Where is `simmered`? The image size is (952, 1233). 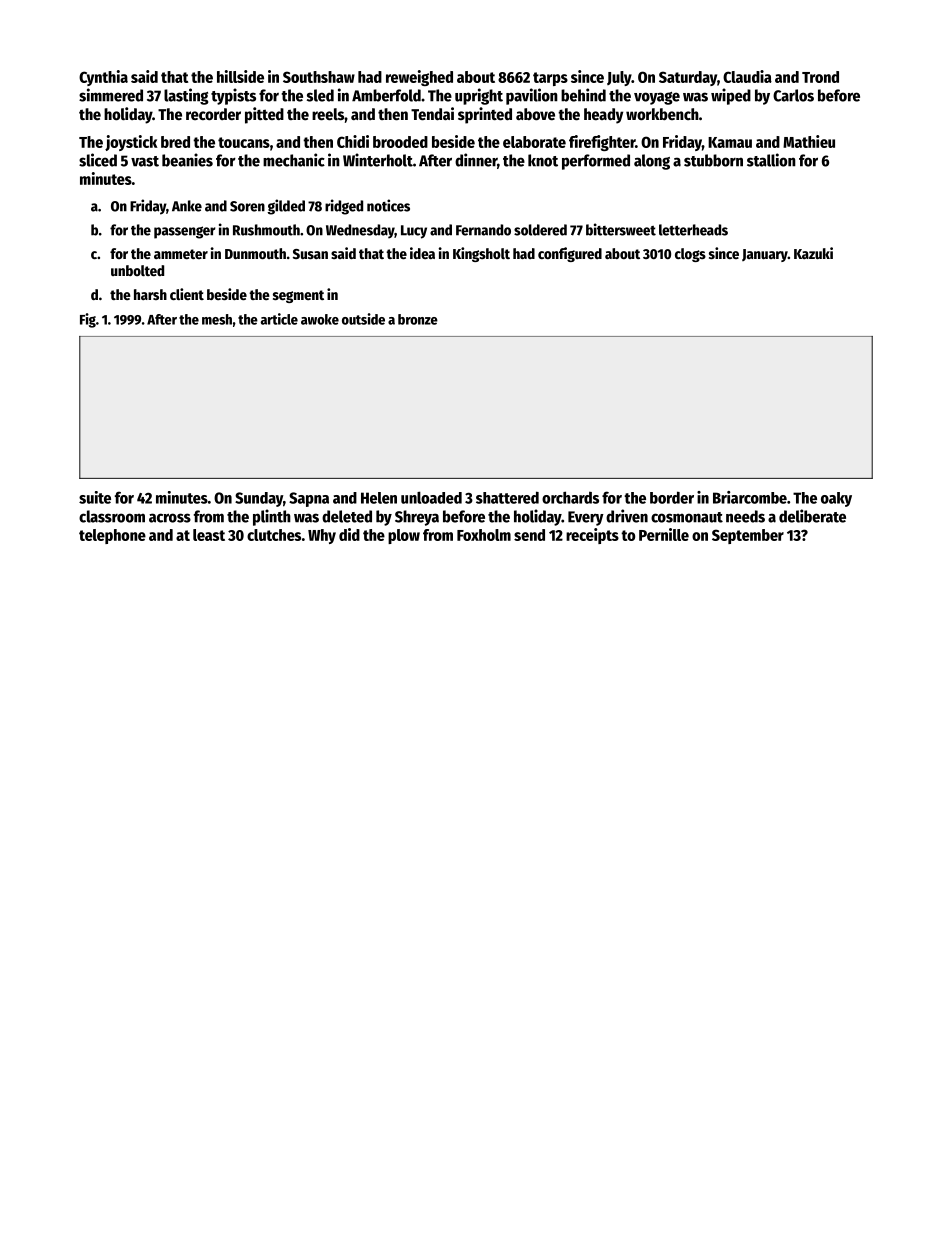 simmered is located at coordinates (111, 95).
